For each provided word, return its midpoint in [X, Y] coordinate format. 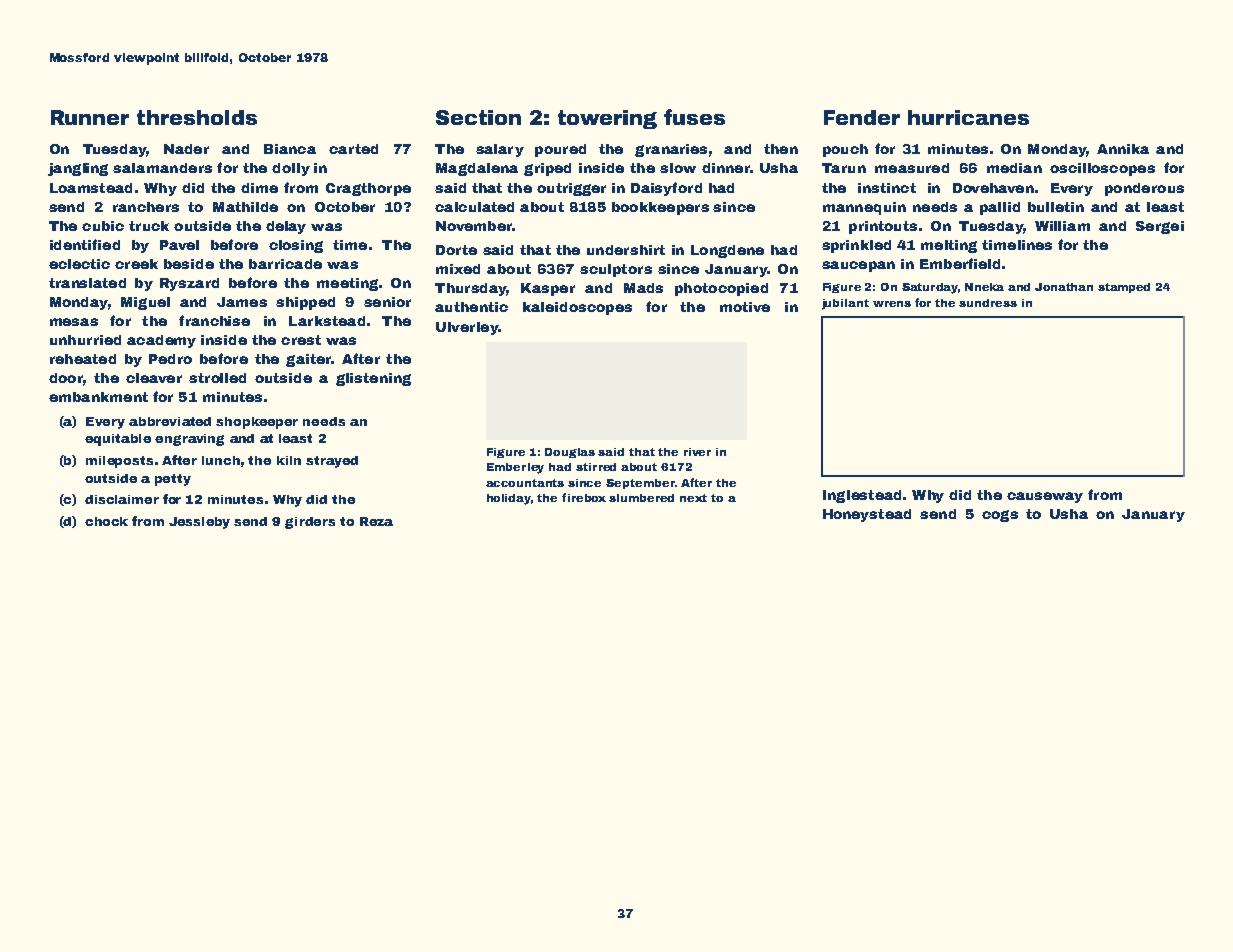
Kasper [548, 289]
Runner [90, 117]
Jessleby [199, 523]
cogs [1000, 516]
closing [296, 246]
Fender [862, 117]
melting [949, 246]
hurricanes [968, 117]
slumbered [641, 498]
